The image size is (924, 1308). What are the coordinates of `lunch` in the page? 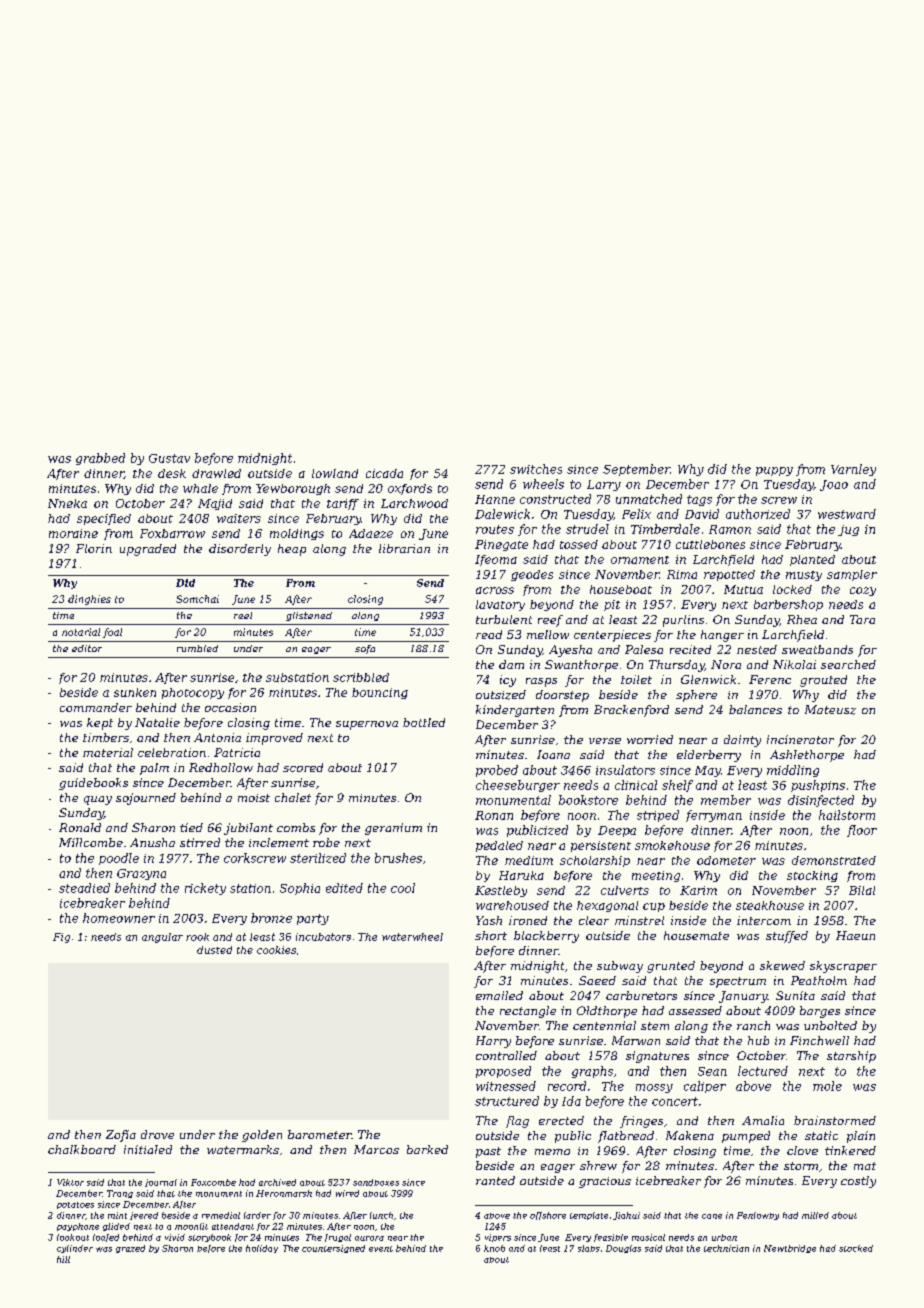 It's located at (381, 1215).
